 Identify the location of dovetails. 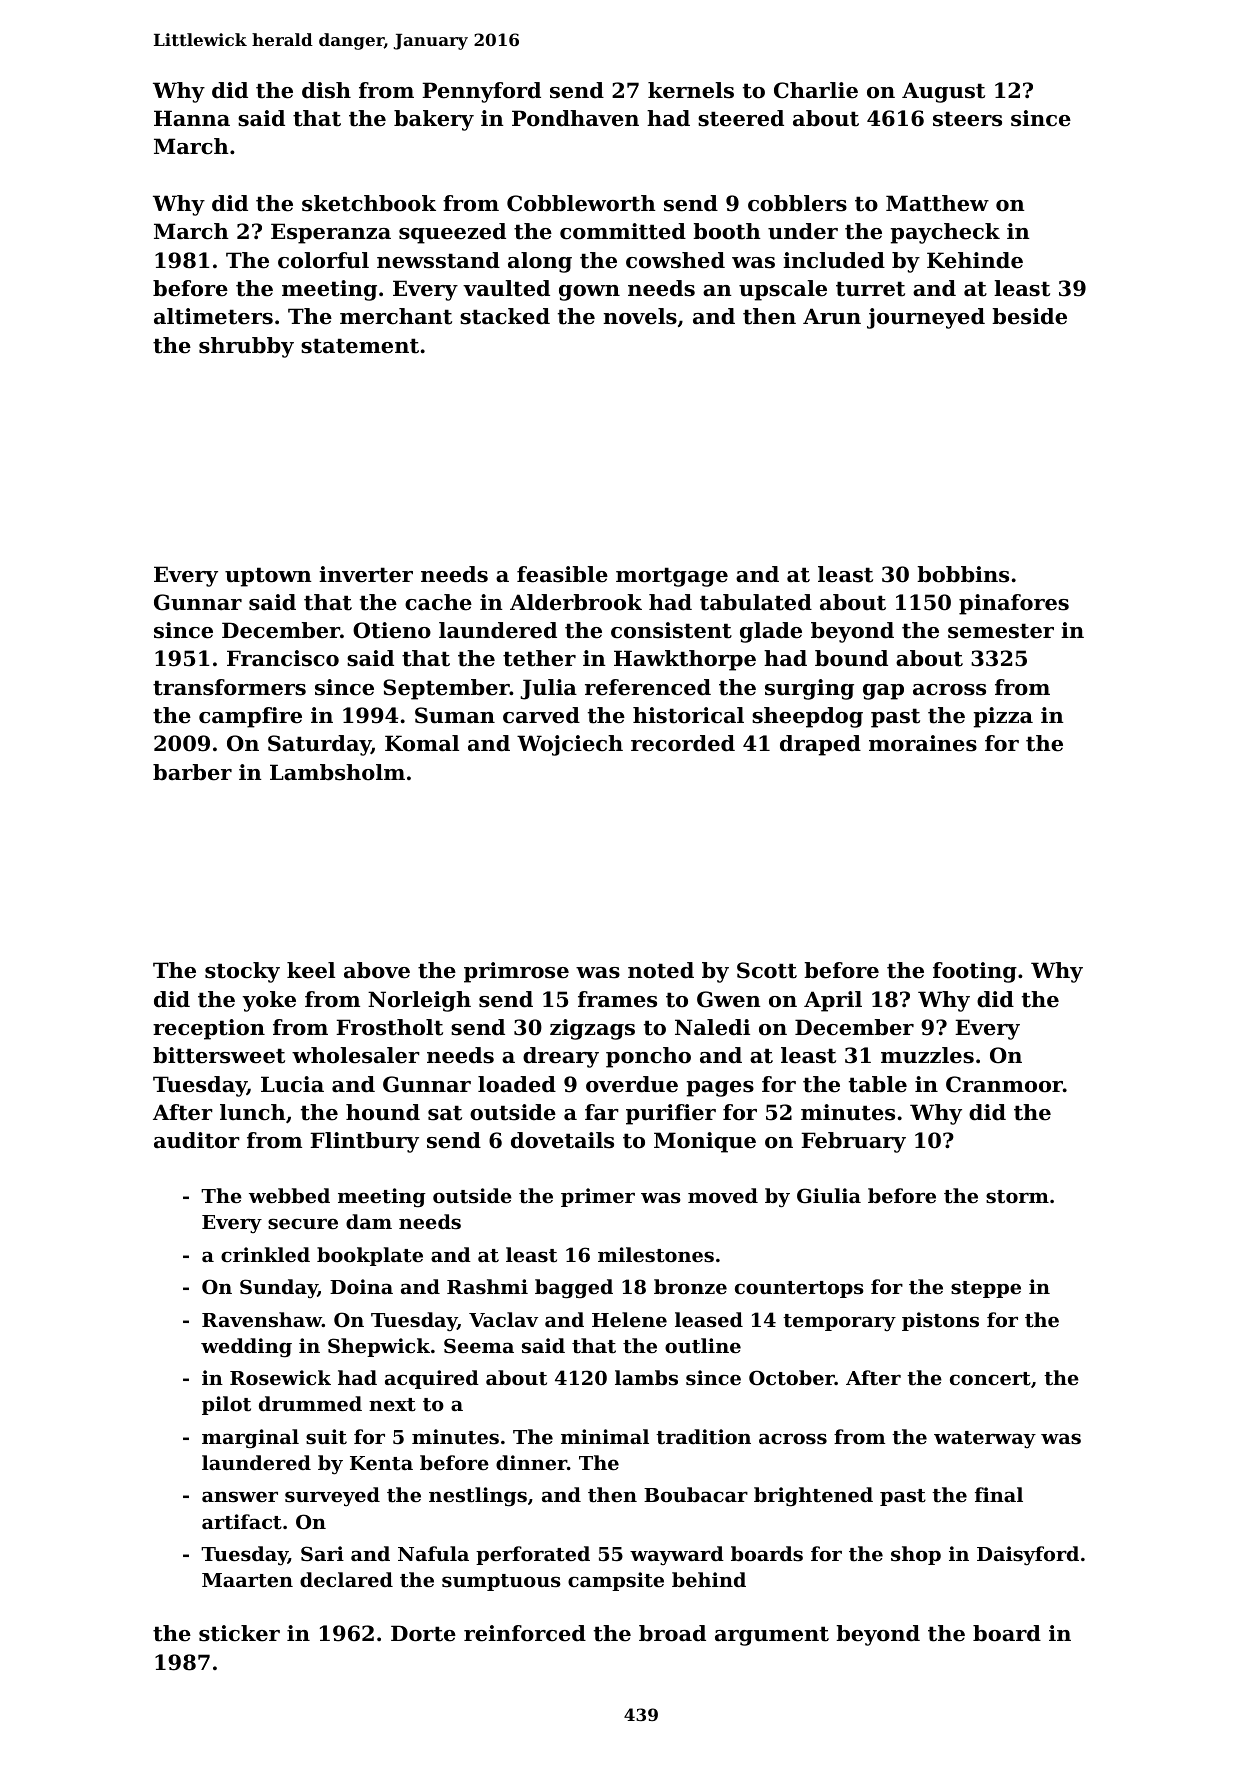
(562, 1140).
